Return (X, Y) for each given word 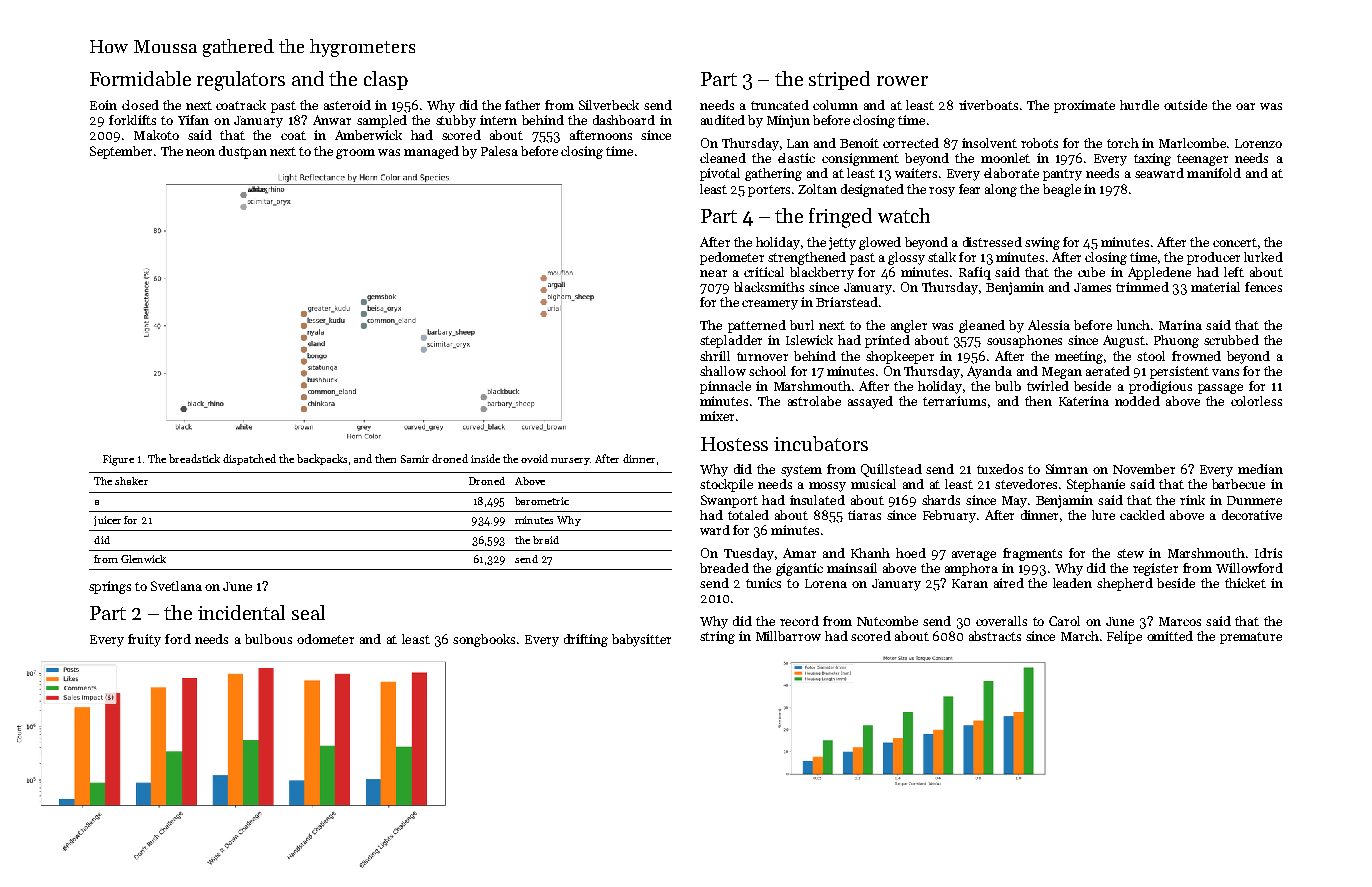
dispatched (249, 459)
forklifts (132, 120)
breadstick (194, 458)
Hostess (734, 444)
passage (1220, 389)
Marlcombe (1192, 143)
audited (723, 120)
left (1234, 272)
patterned (757, 326)
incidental (241, 612)
